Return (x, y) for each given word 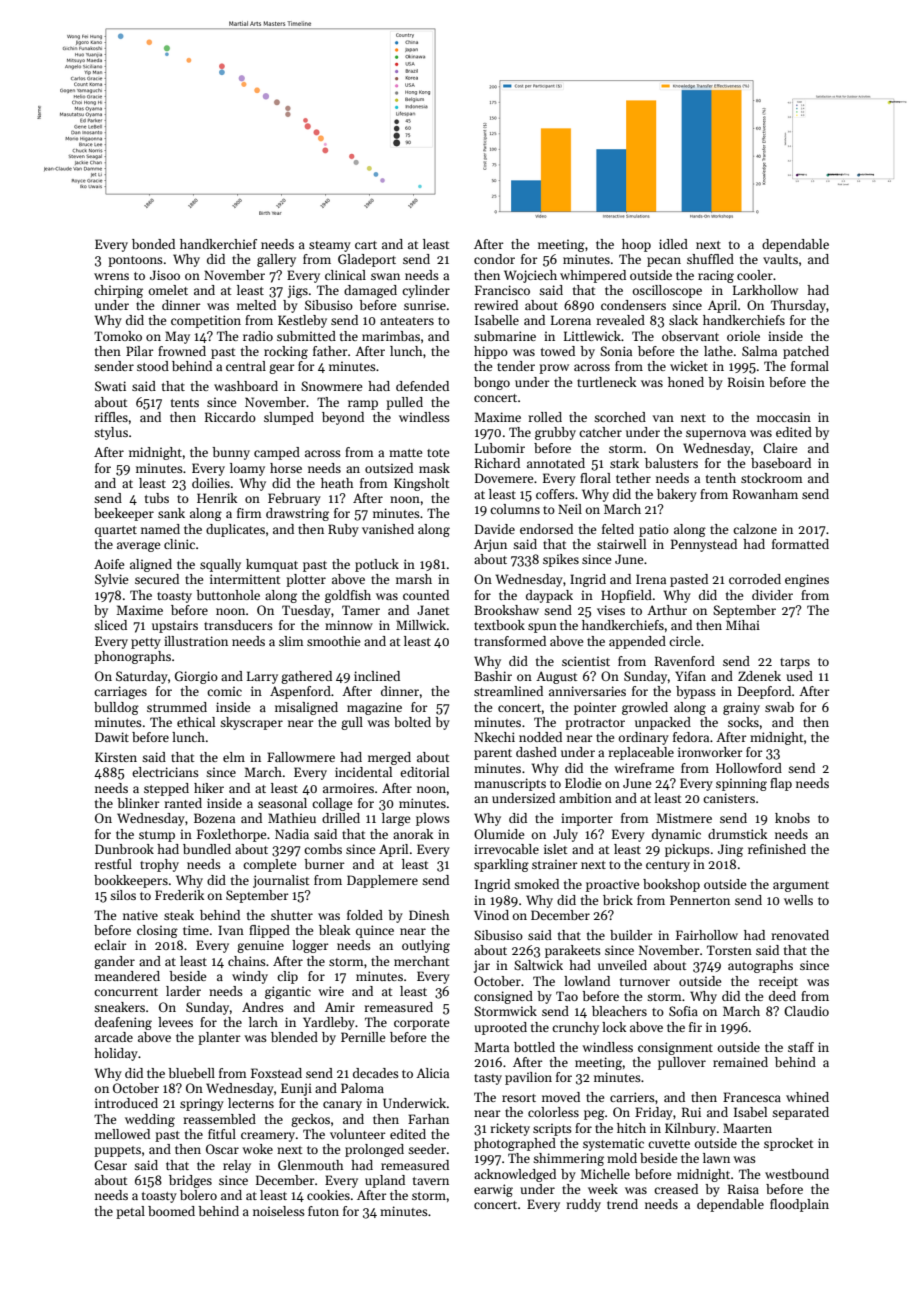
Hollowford (749, 768)
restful (113, 864)
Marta (491, 1047)
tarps (795, 663)
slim (291, 641)
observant (690, 336)
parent (493, 754)
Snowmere (331, 386)
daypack (549, 596)
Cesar (110, 1165)
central (246, 366)
